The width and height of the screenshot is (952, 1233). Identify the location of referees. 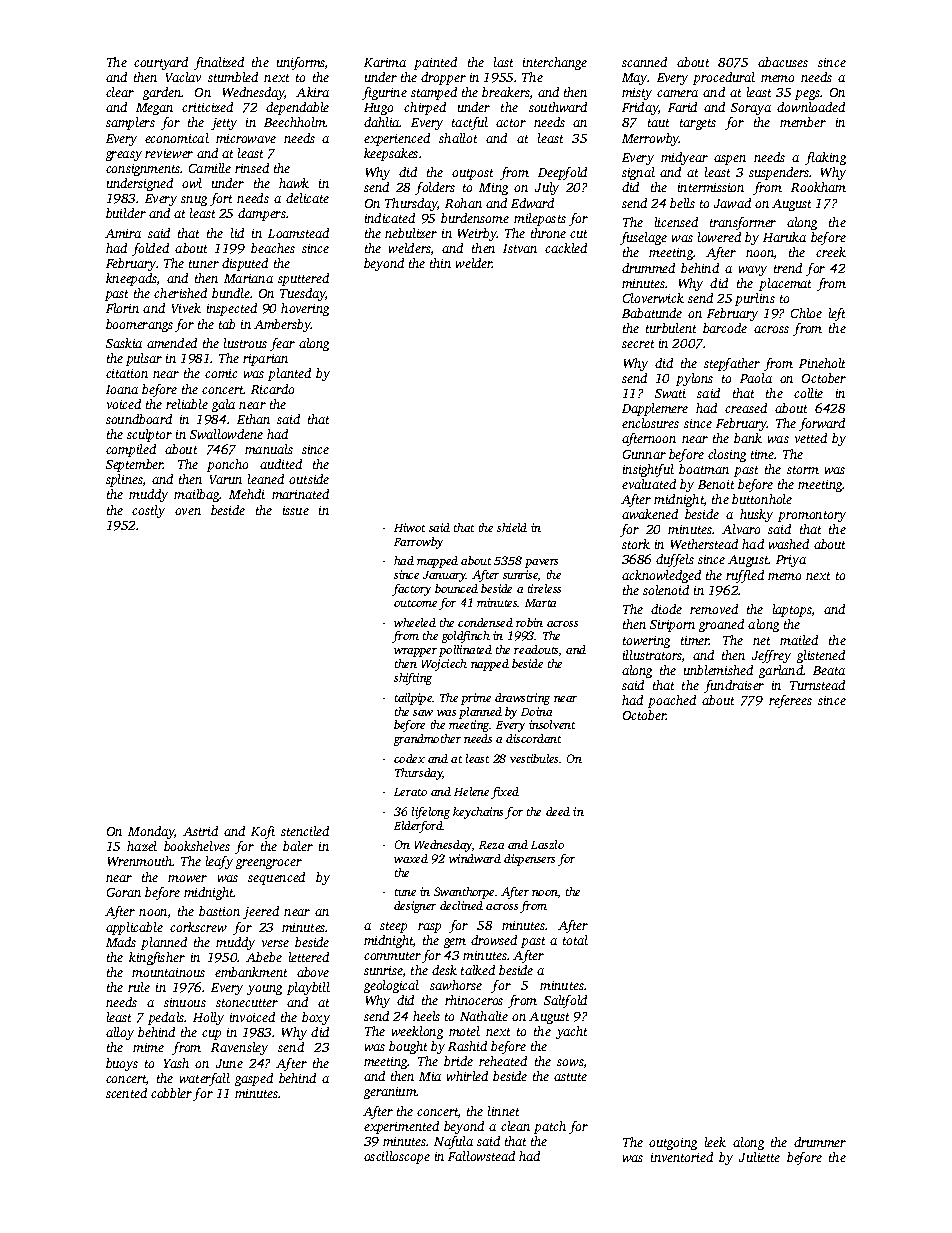
(790, 701).
